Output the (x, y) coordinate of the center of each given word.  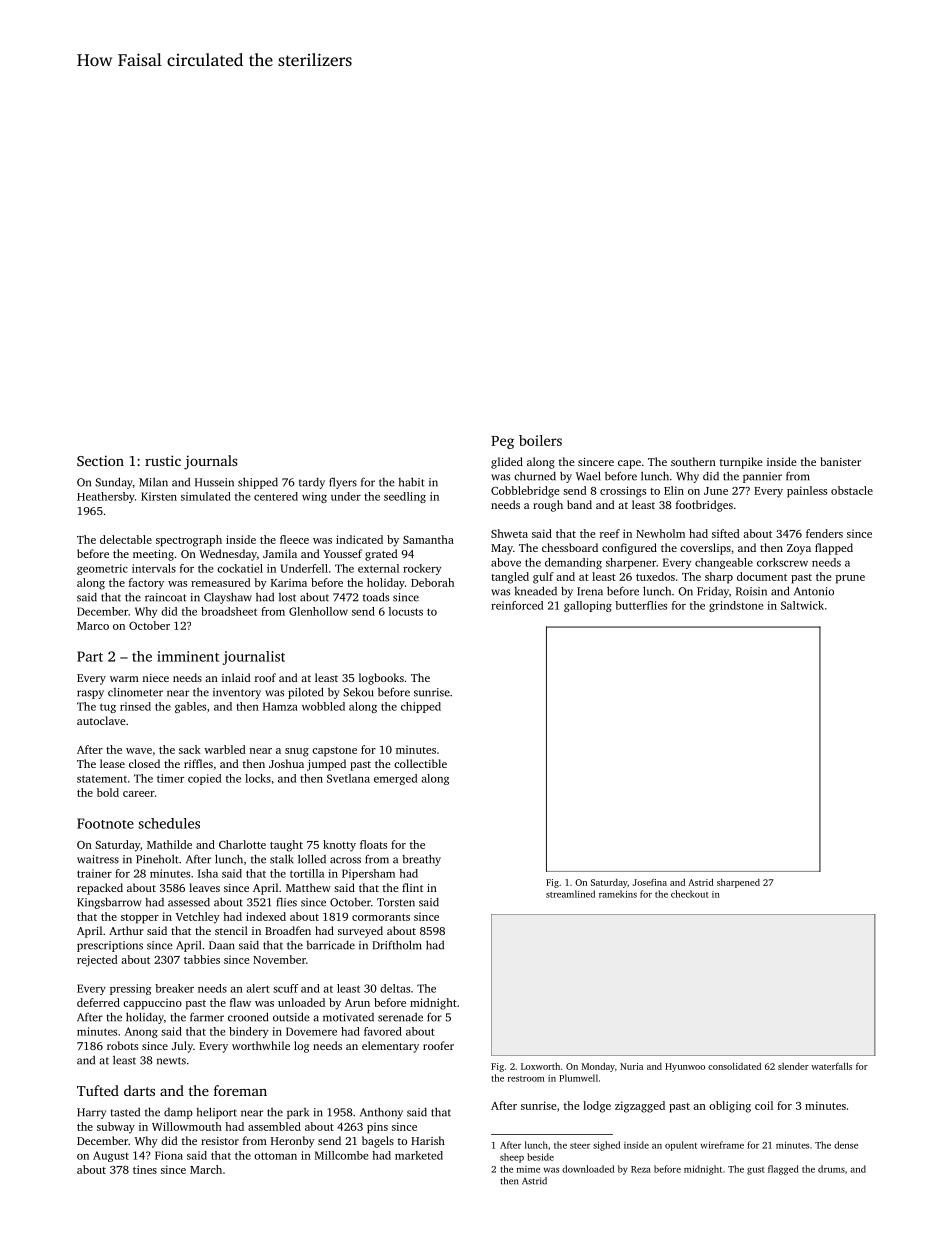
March (206, 1169)
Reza (641, 1169)
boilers (540, 440)
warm (124, 679)
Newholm (660, 533)
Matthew (308, 887)
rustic (163, 460)
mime (528, 1169)
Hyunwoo (685, 1067)
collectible (420, 763)
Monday (598, 1067)
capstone (334, 752)
